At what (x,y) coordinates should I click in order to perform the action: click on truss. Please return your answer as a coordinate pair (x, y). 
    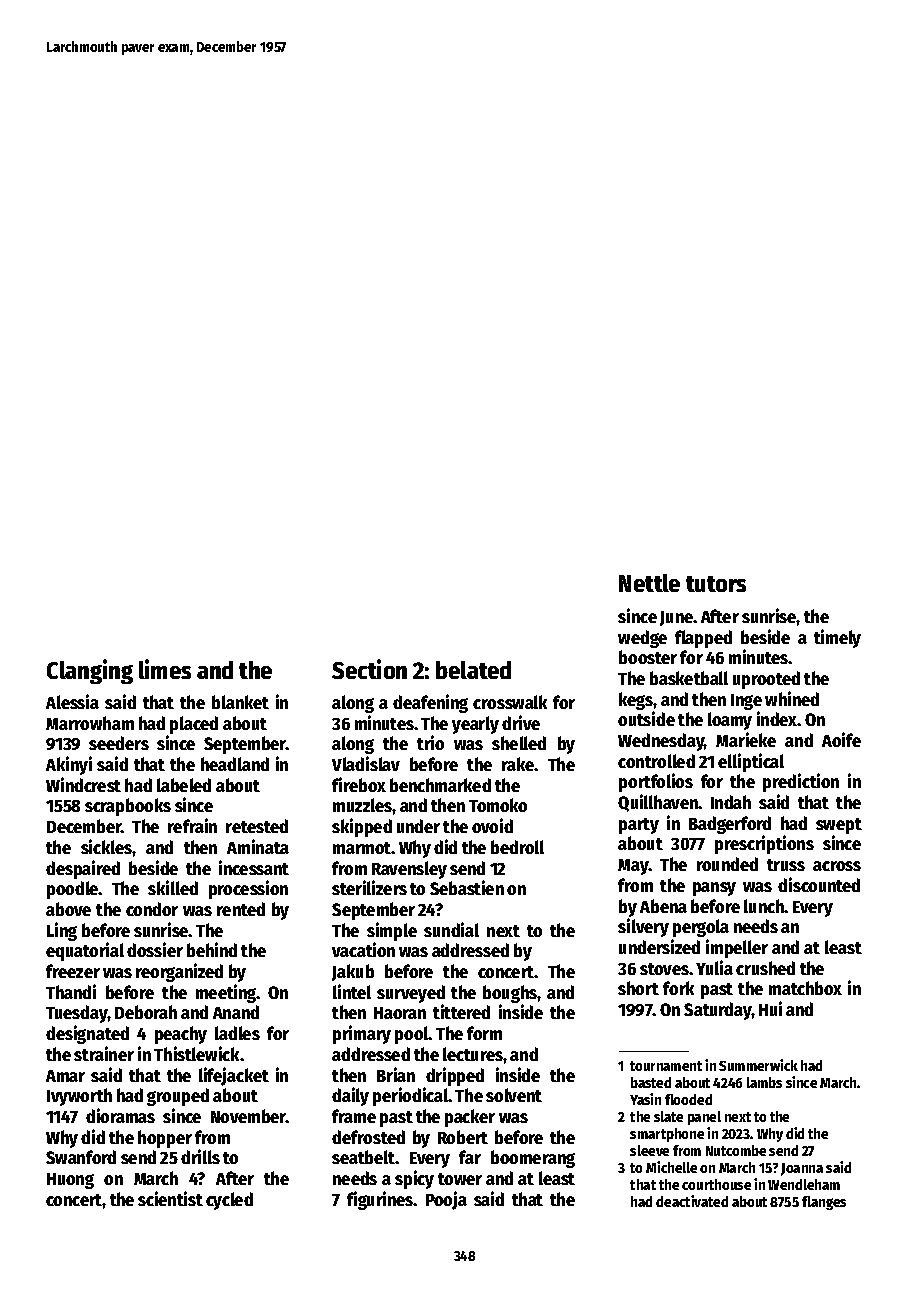
    Looking at the image, I should click on (786, 865).
